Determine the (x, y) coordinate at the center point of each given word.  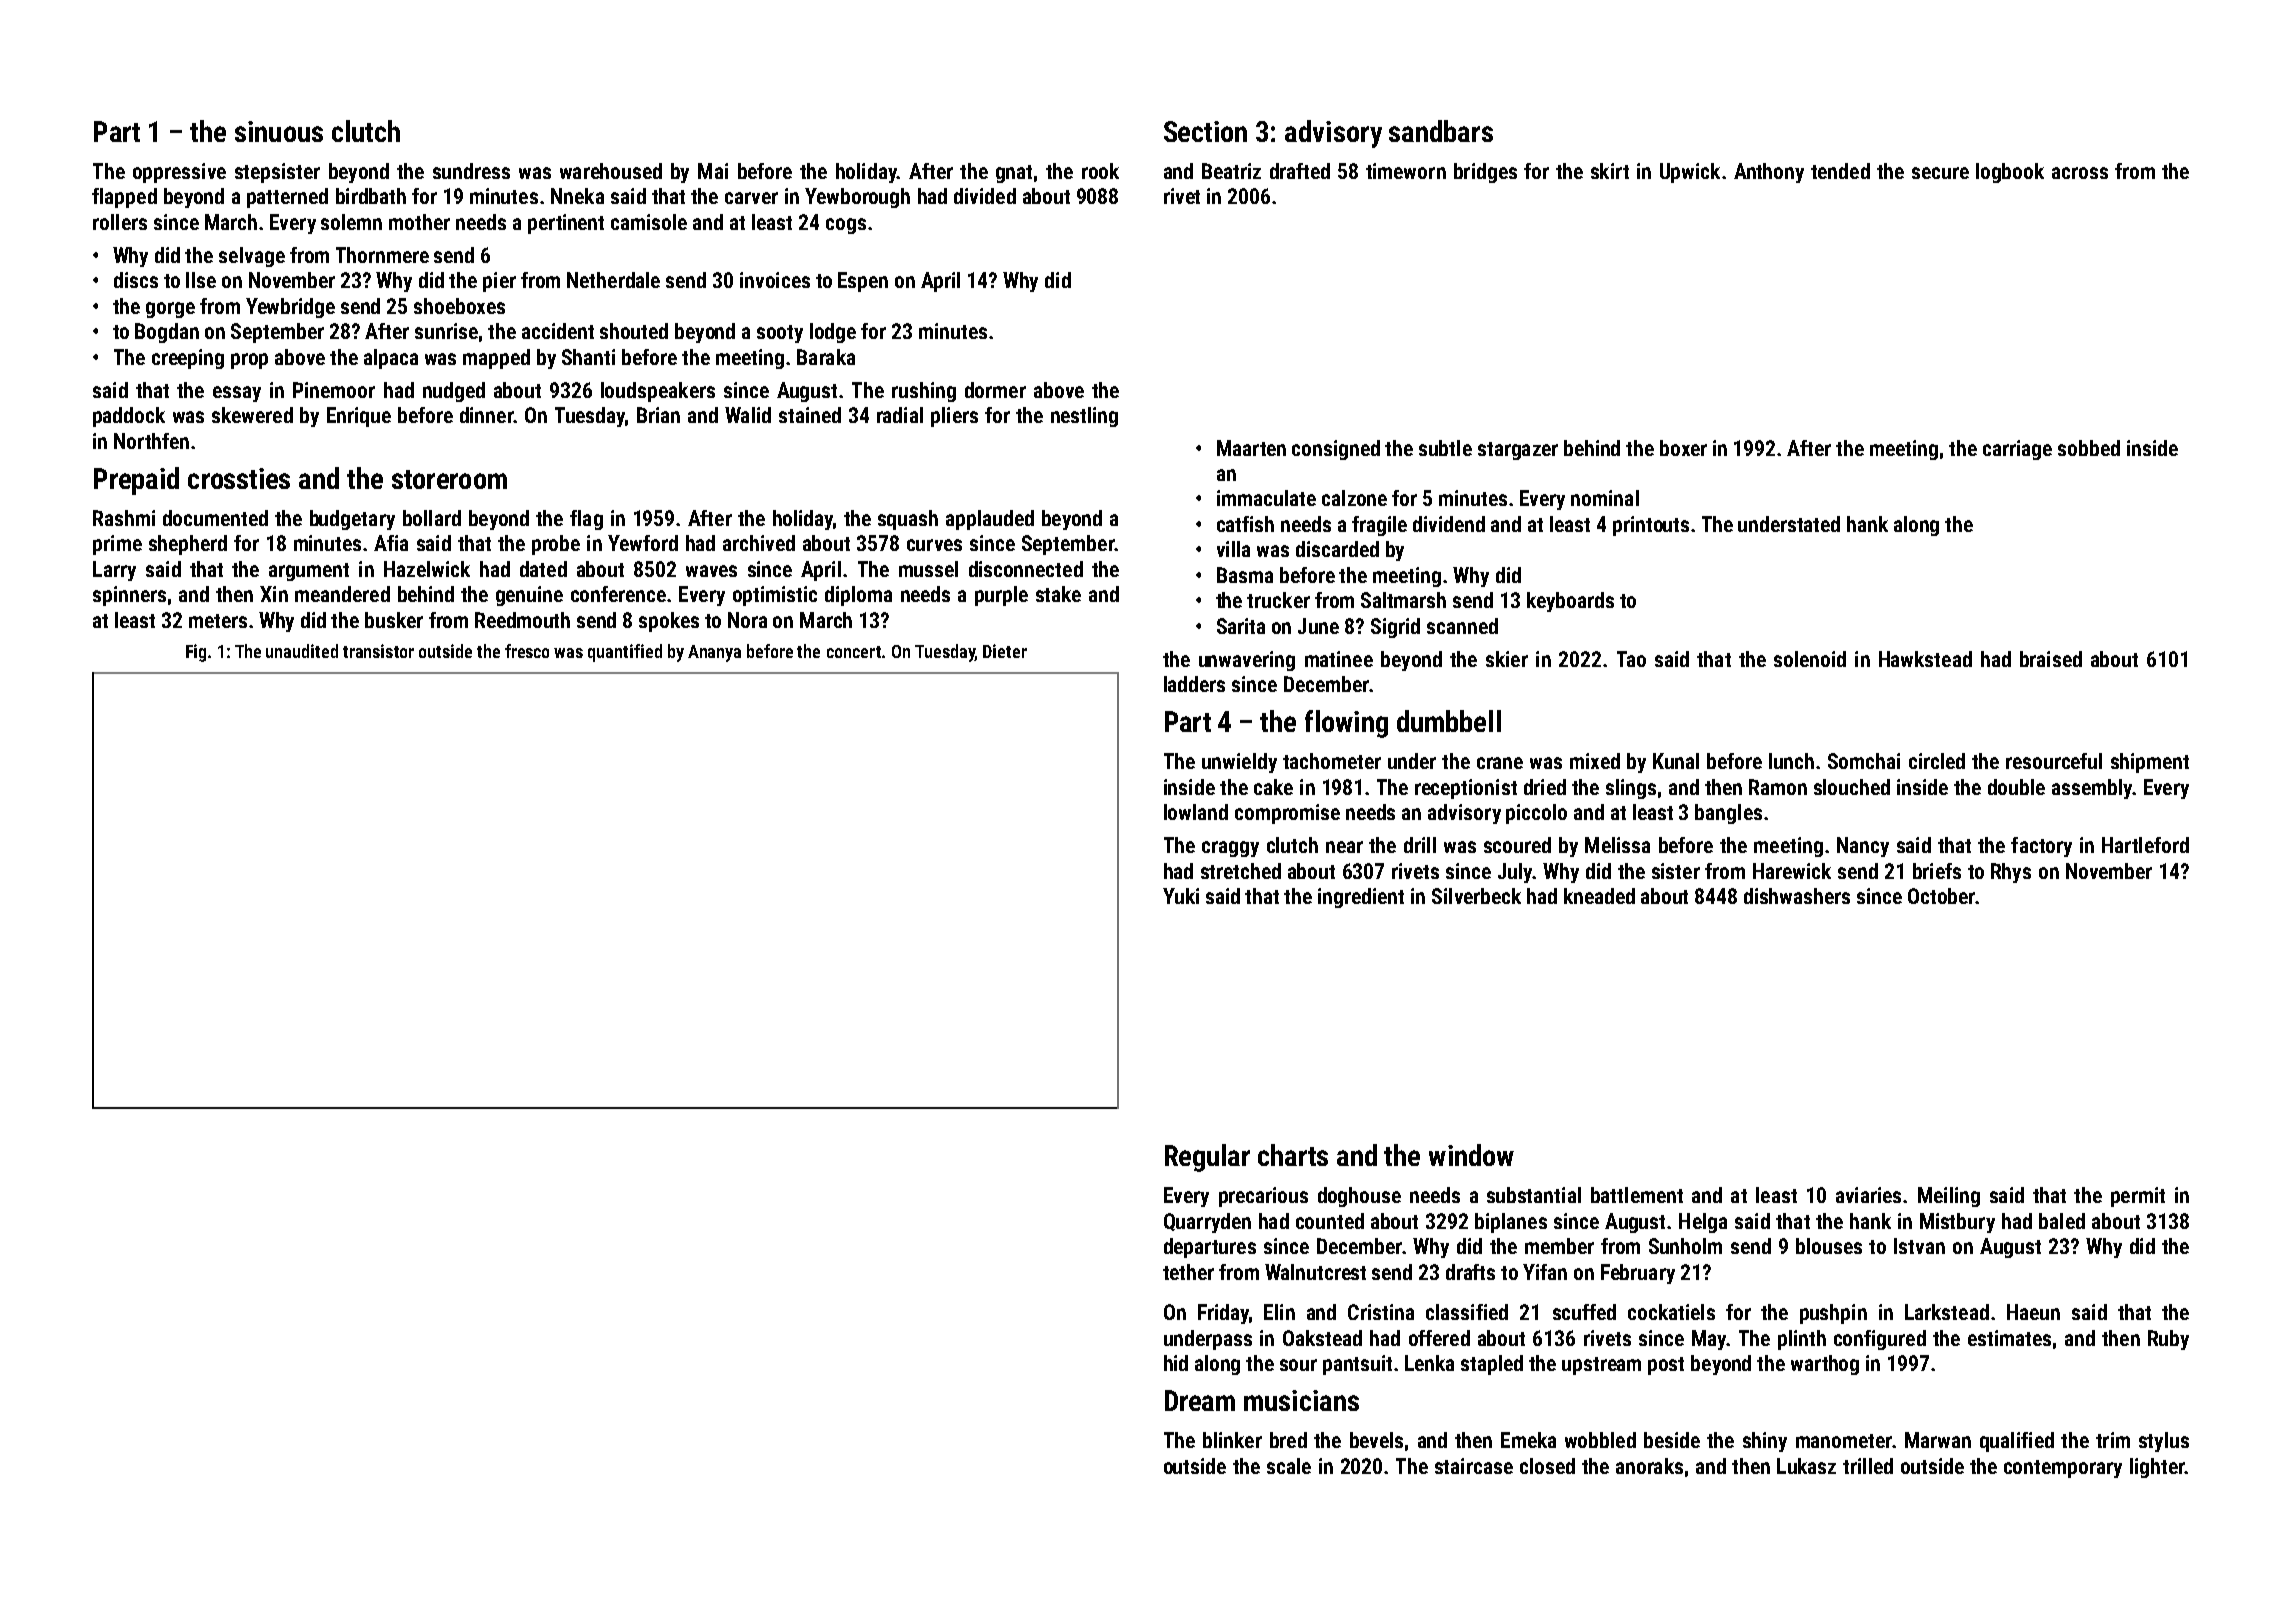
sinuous (279, 131)
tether (1188, 1272)
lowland (1196, 812)
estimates (2009, 1338)
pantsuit (1357, 1365)
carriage (2017, 450)
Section (1205, 131)
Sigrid (1395, 628)
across (2080, 173)
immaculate (1266, 498)
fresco (527, 651)
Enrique (359, 417)
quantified (625, 653)
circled (1937, 761)
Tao (1631, 659)
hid (1176, 1363)
